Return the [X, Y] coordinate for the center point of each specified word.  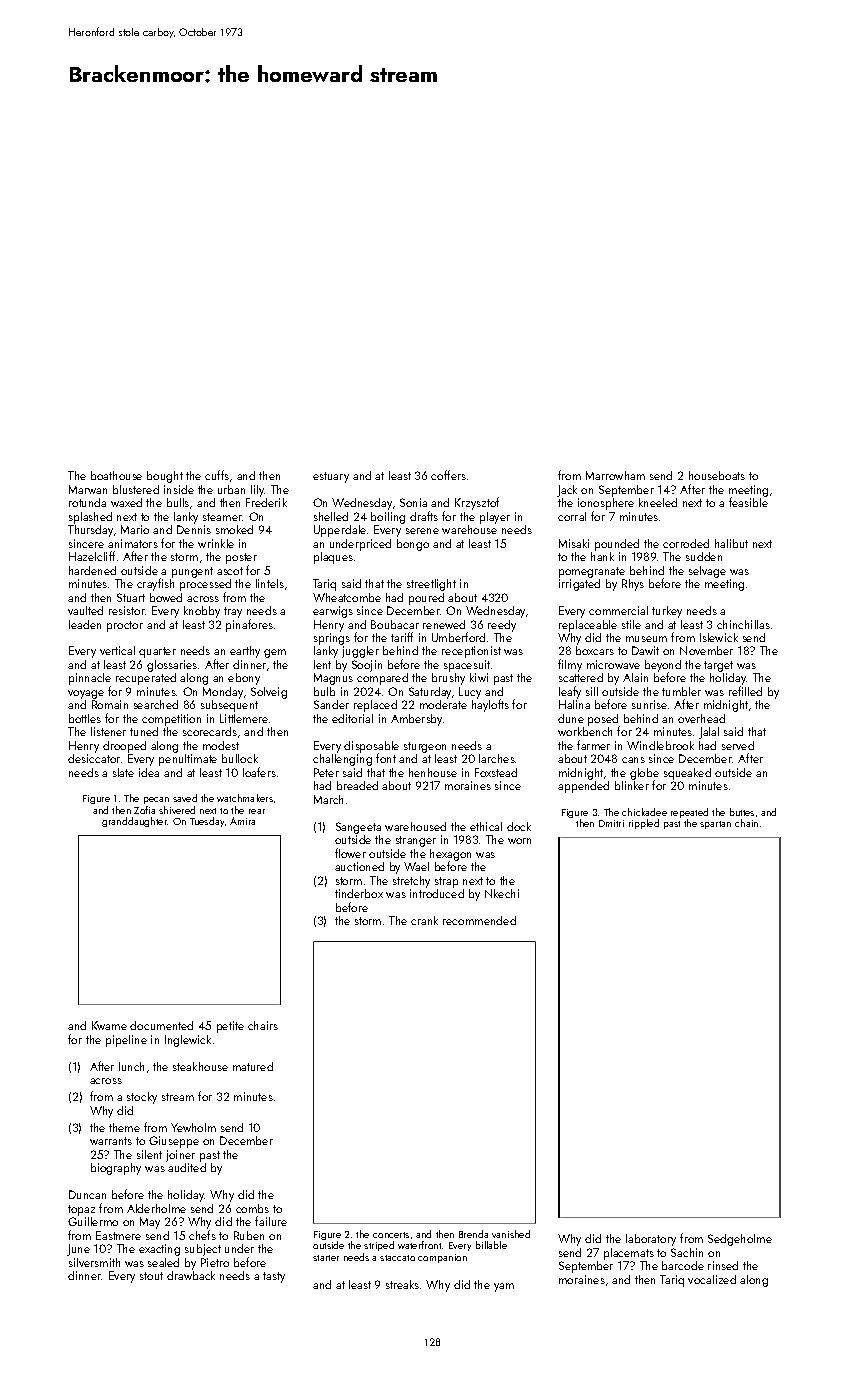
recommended [479, 920]
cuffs [217, 475]
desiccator [94, 758]
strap [446, 882]
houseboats [717, 475]
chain [746, 823]
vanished [511, 1234]
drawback [191, 1275]
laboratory [651, 1240]
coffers [448, 475]
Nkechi [502, 893]
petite [230, 1027]
